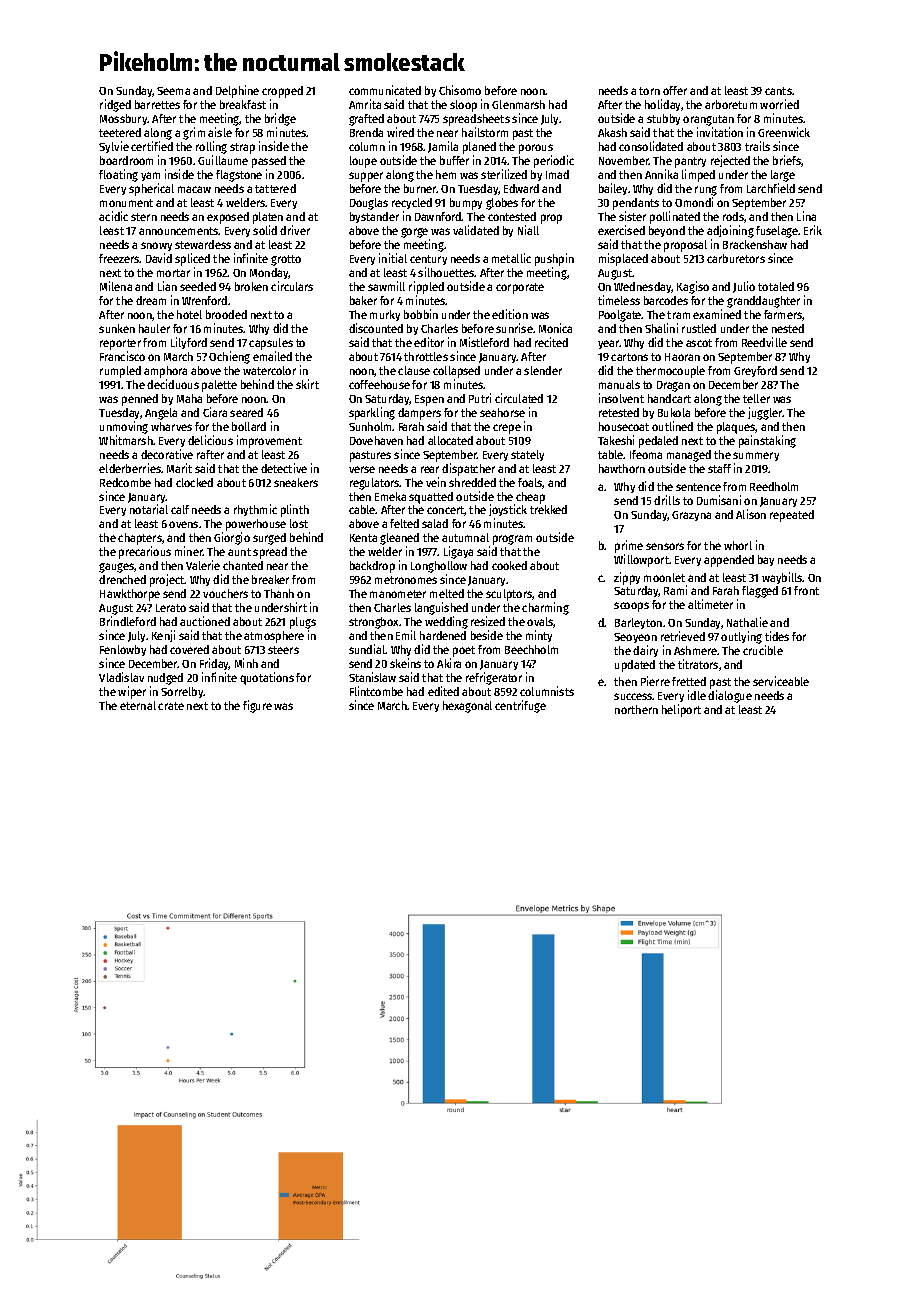  I want to click on rolling, so click(211, 147).
